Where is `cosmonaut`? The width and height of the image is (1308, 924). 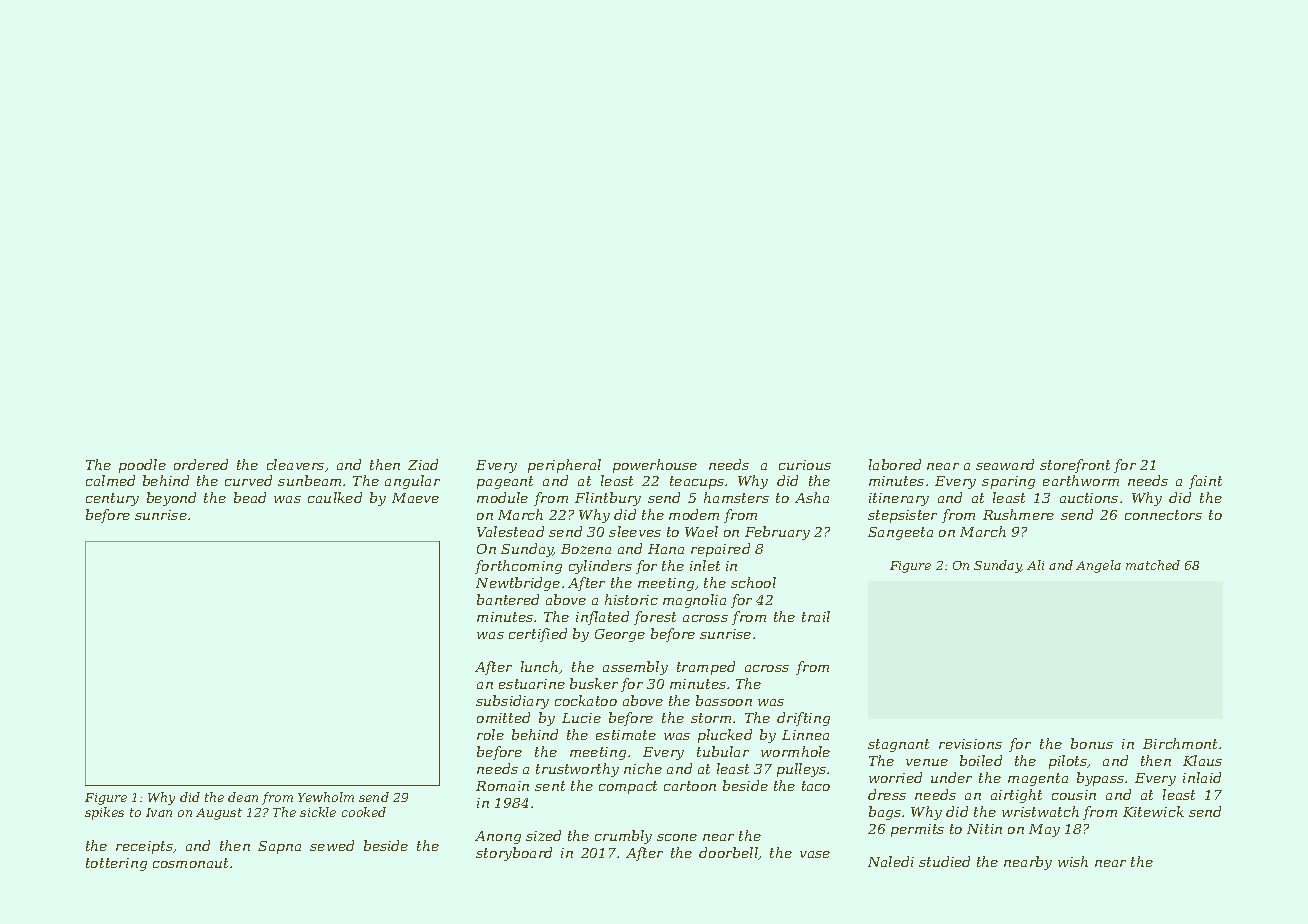
cosmonaut is located at coordinates (190, 863).
